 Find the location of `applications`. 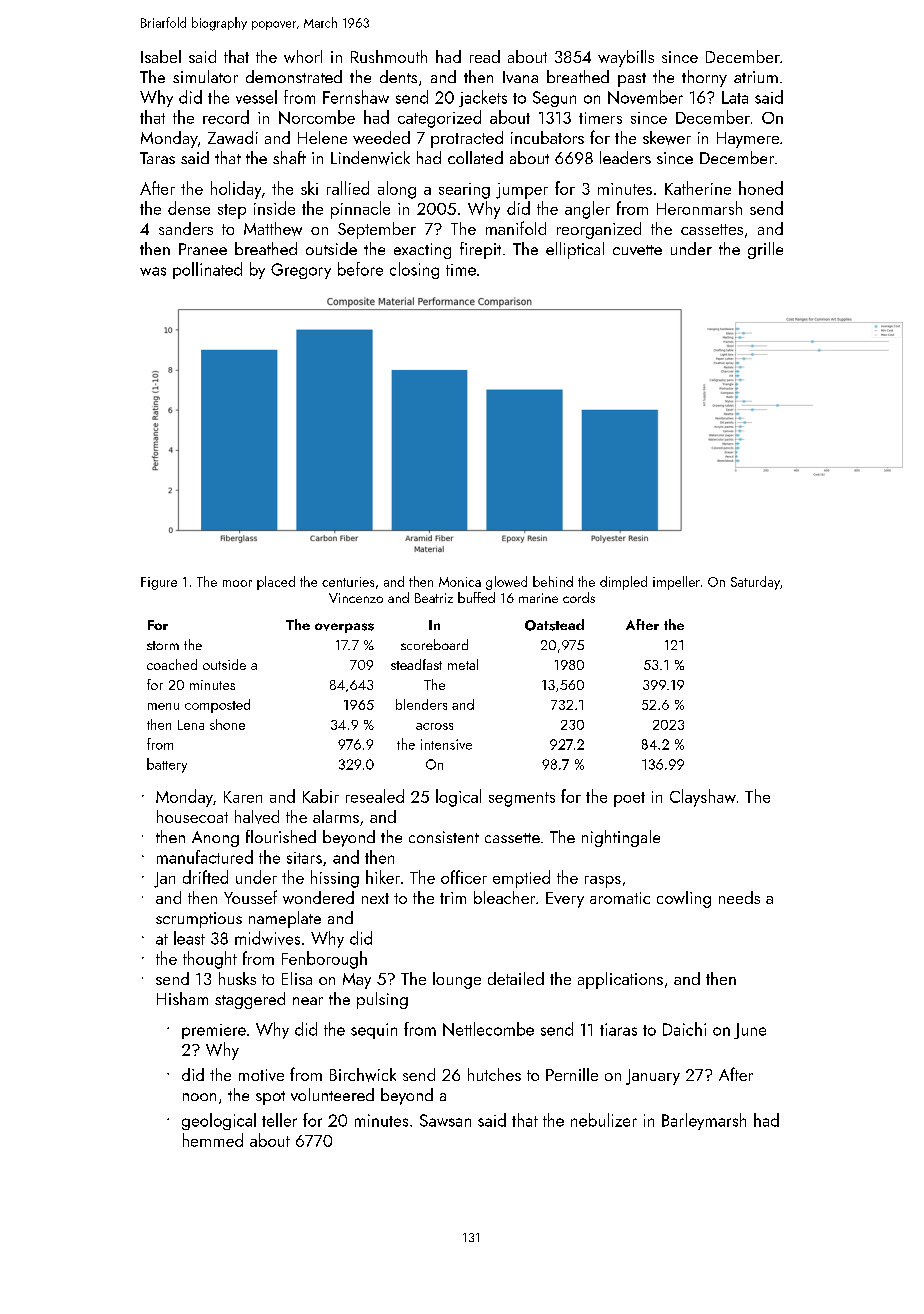

applications is located at coordinates (620, 980).
